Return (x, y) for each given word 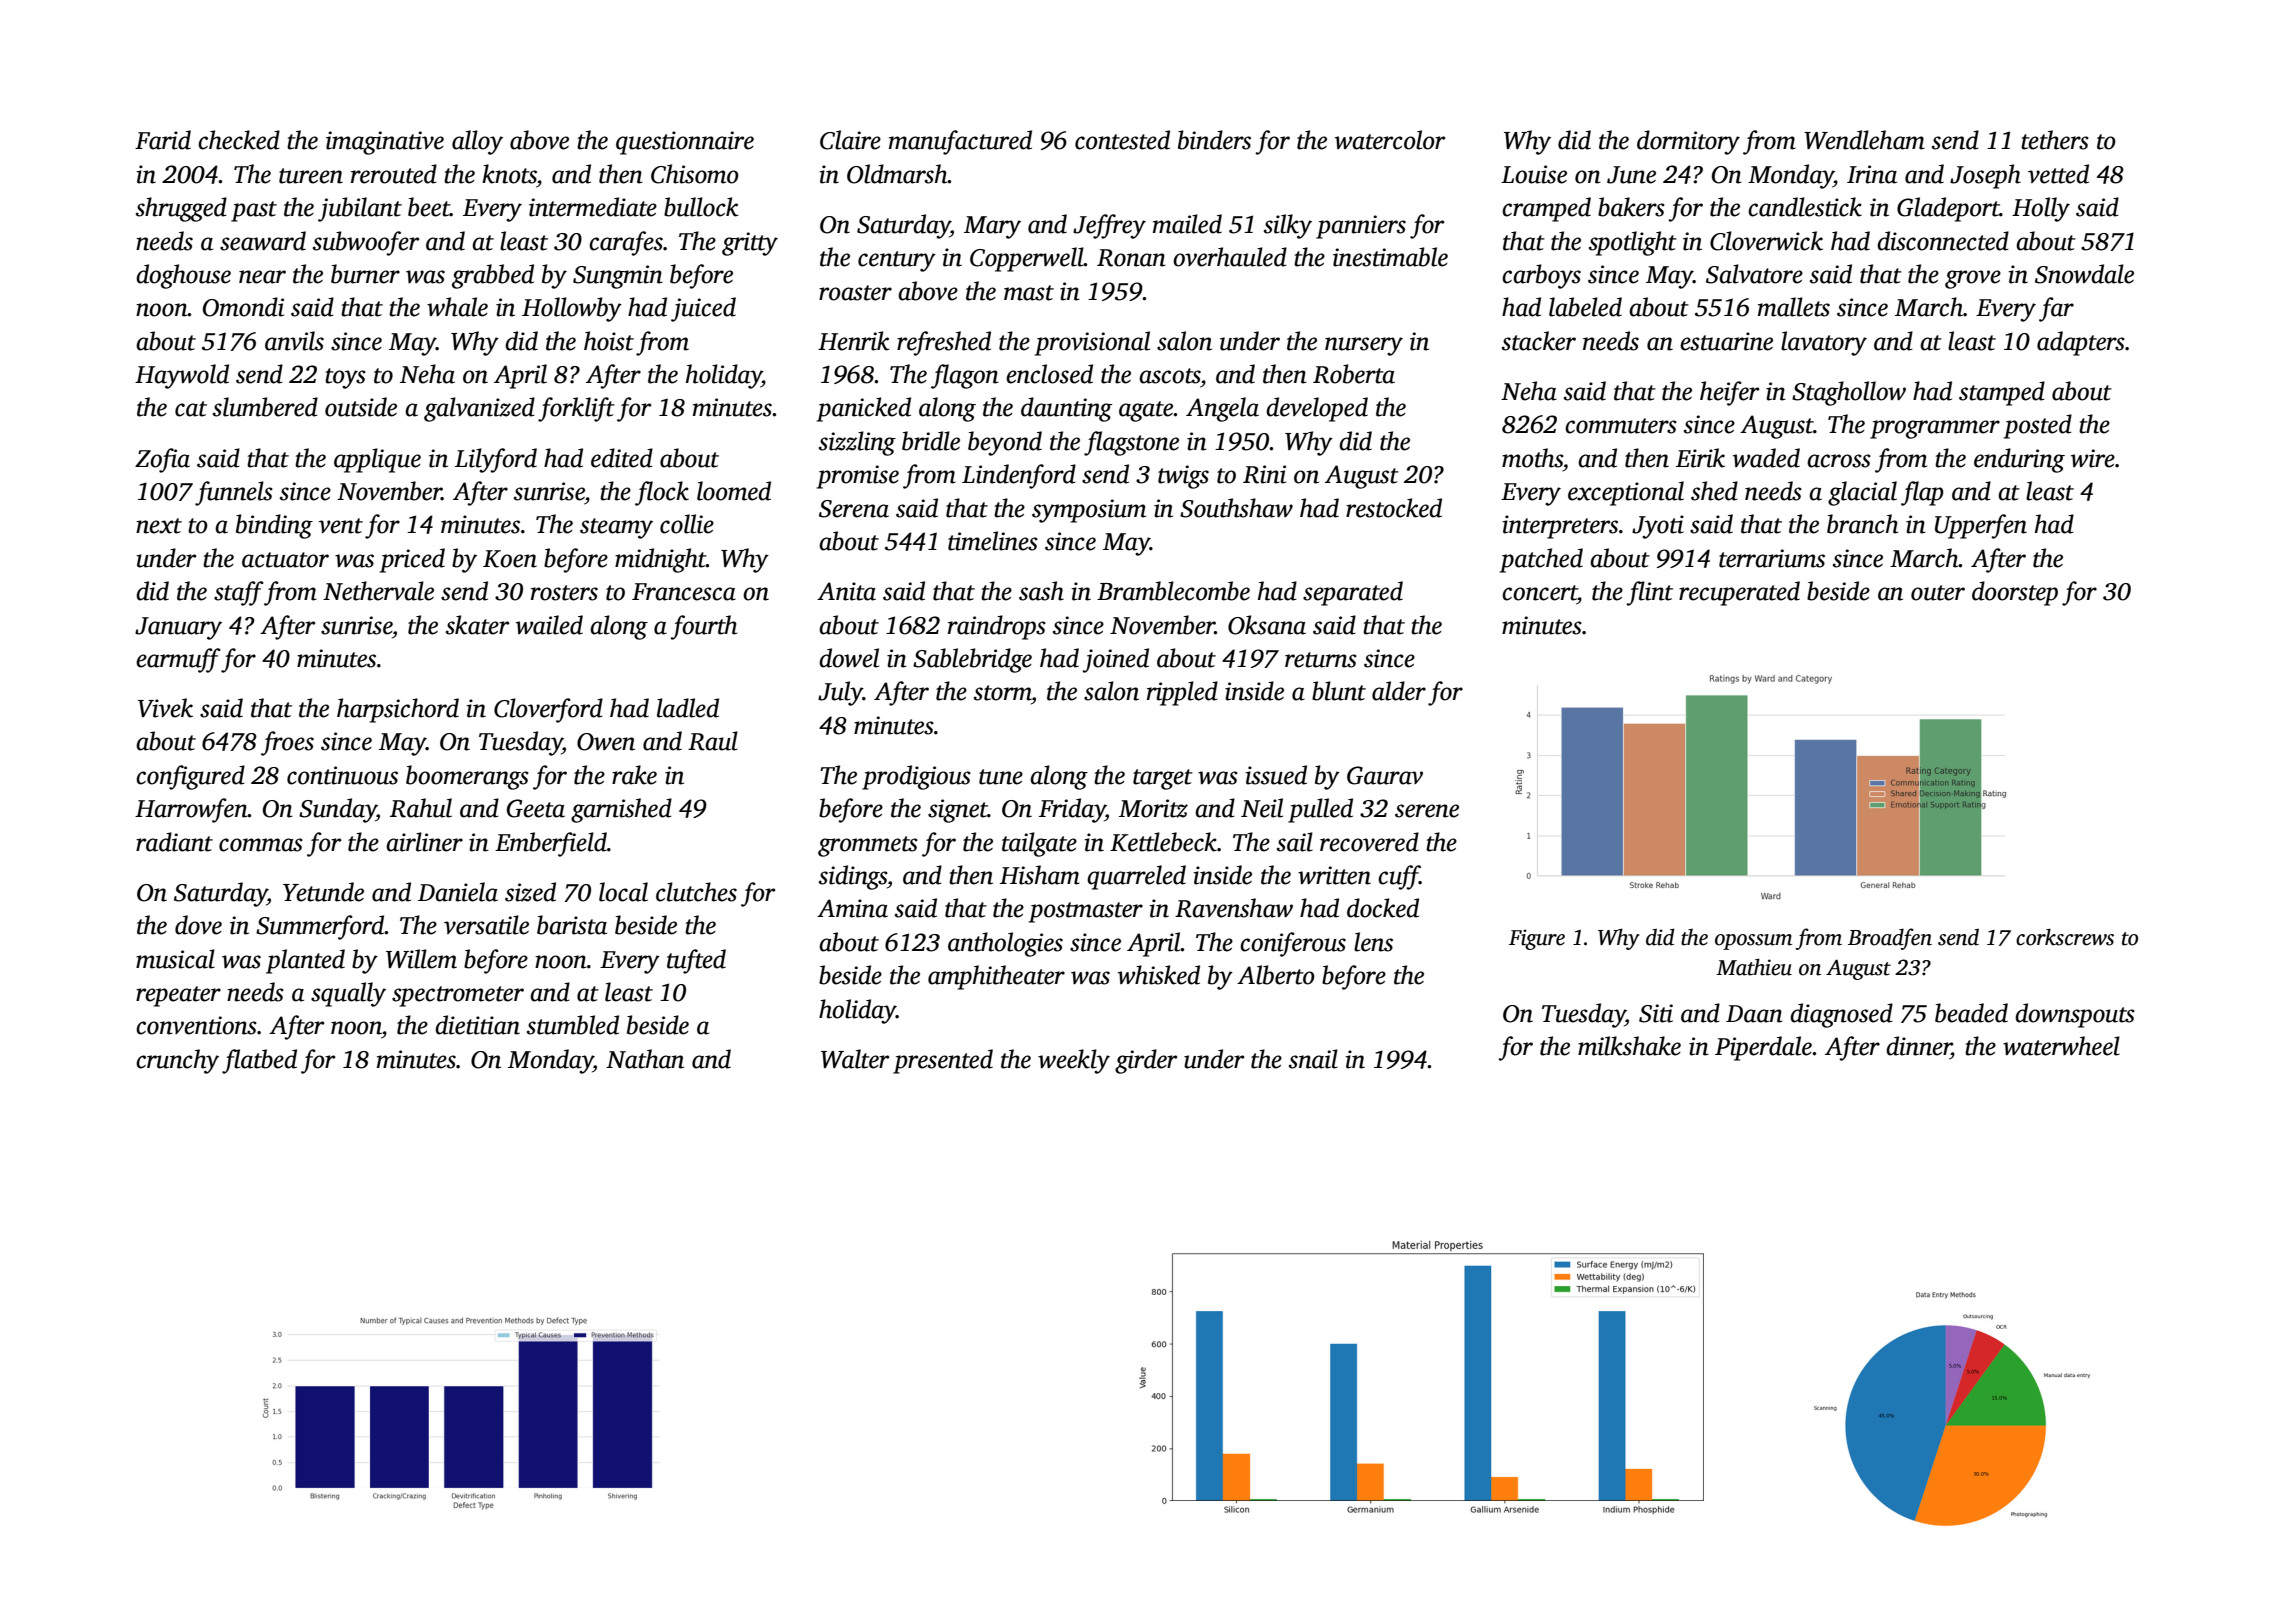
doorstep (2015, 593)
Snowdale (2084, 274)
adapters (2081, 343)
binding (274, 526)
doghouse (183, 276)
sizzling (857, 443)
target (1163, 779)
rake (634, 775)
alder (1399, 691)
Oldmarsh (897, 174)
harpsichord (398, 710)
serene (1427, 811)
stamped (2002, 393)
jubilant (360, 209)
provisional (1092, 343)
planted (305, 961)
